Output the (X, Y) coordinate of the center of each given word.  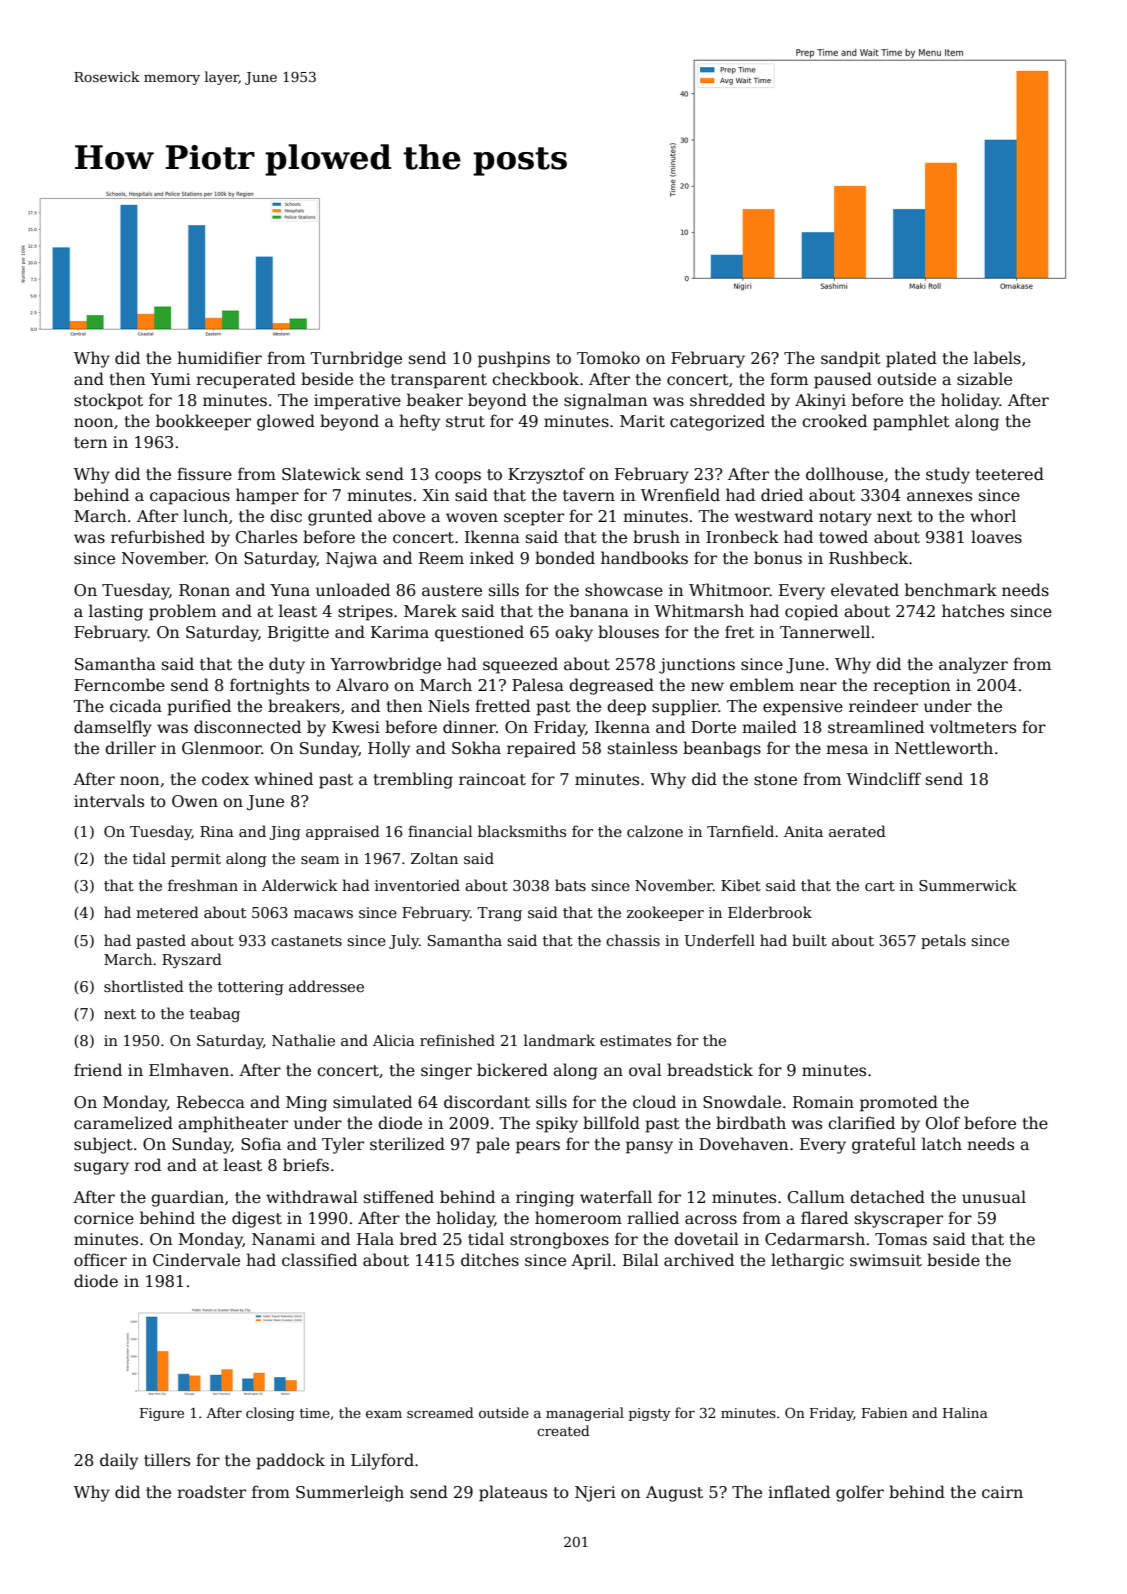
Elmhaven (189, 1070)
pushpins (514, 359)
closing (270, 1414)
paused (843, 380)
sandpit (851, 359)
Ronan (204, 590)
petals (943, 941)
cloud (654, 1101)
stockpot (108, 401)
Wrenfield (680, 494)
